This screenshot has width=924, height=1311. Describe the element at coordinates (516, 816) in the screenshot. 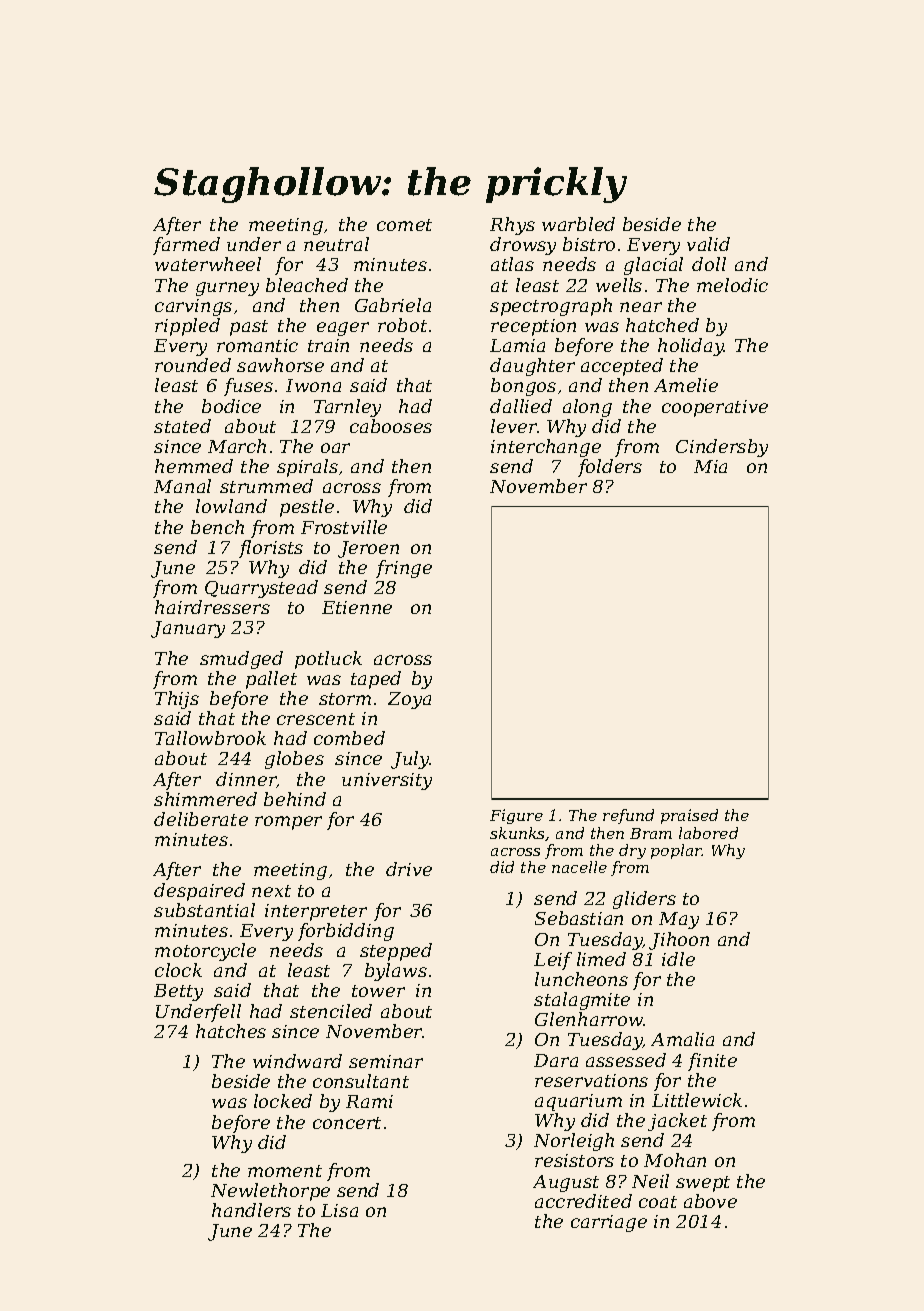

I see `Figure` at that location.
